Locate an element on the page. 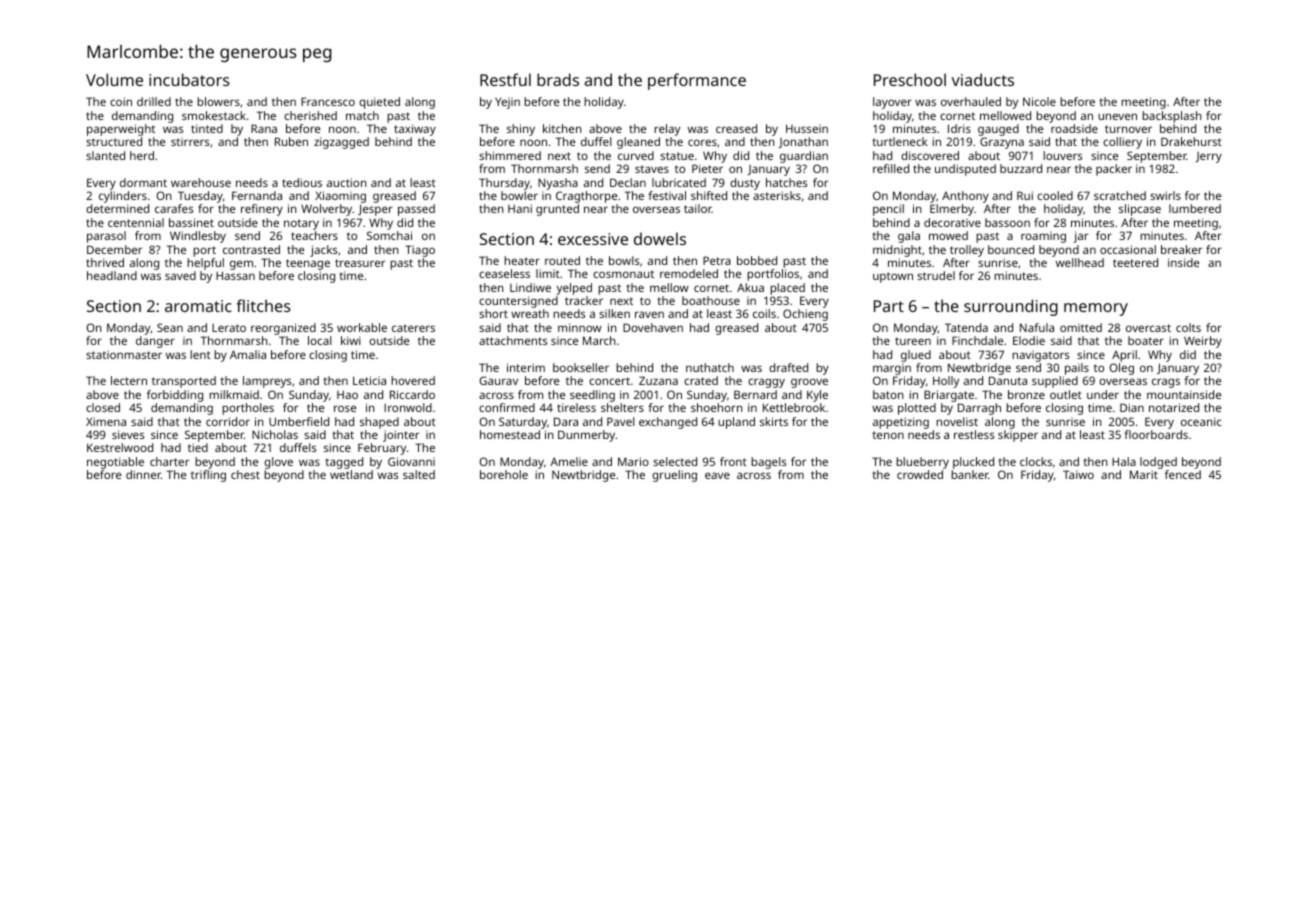  heater is located at coordinates (522, 260).
